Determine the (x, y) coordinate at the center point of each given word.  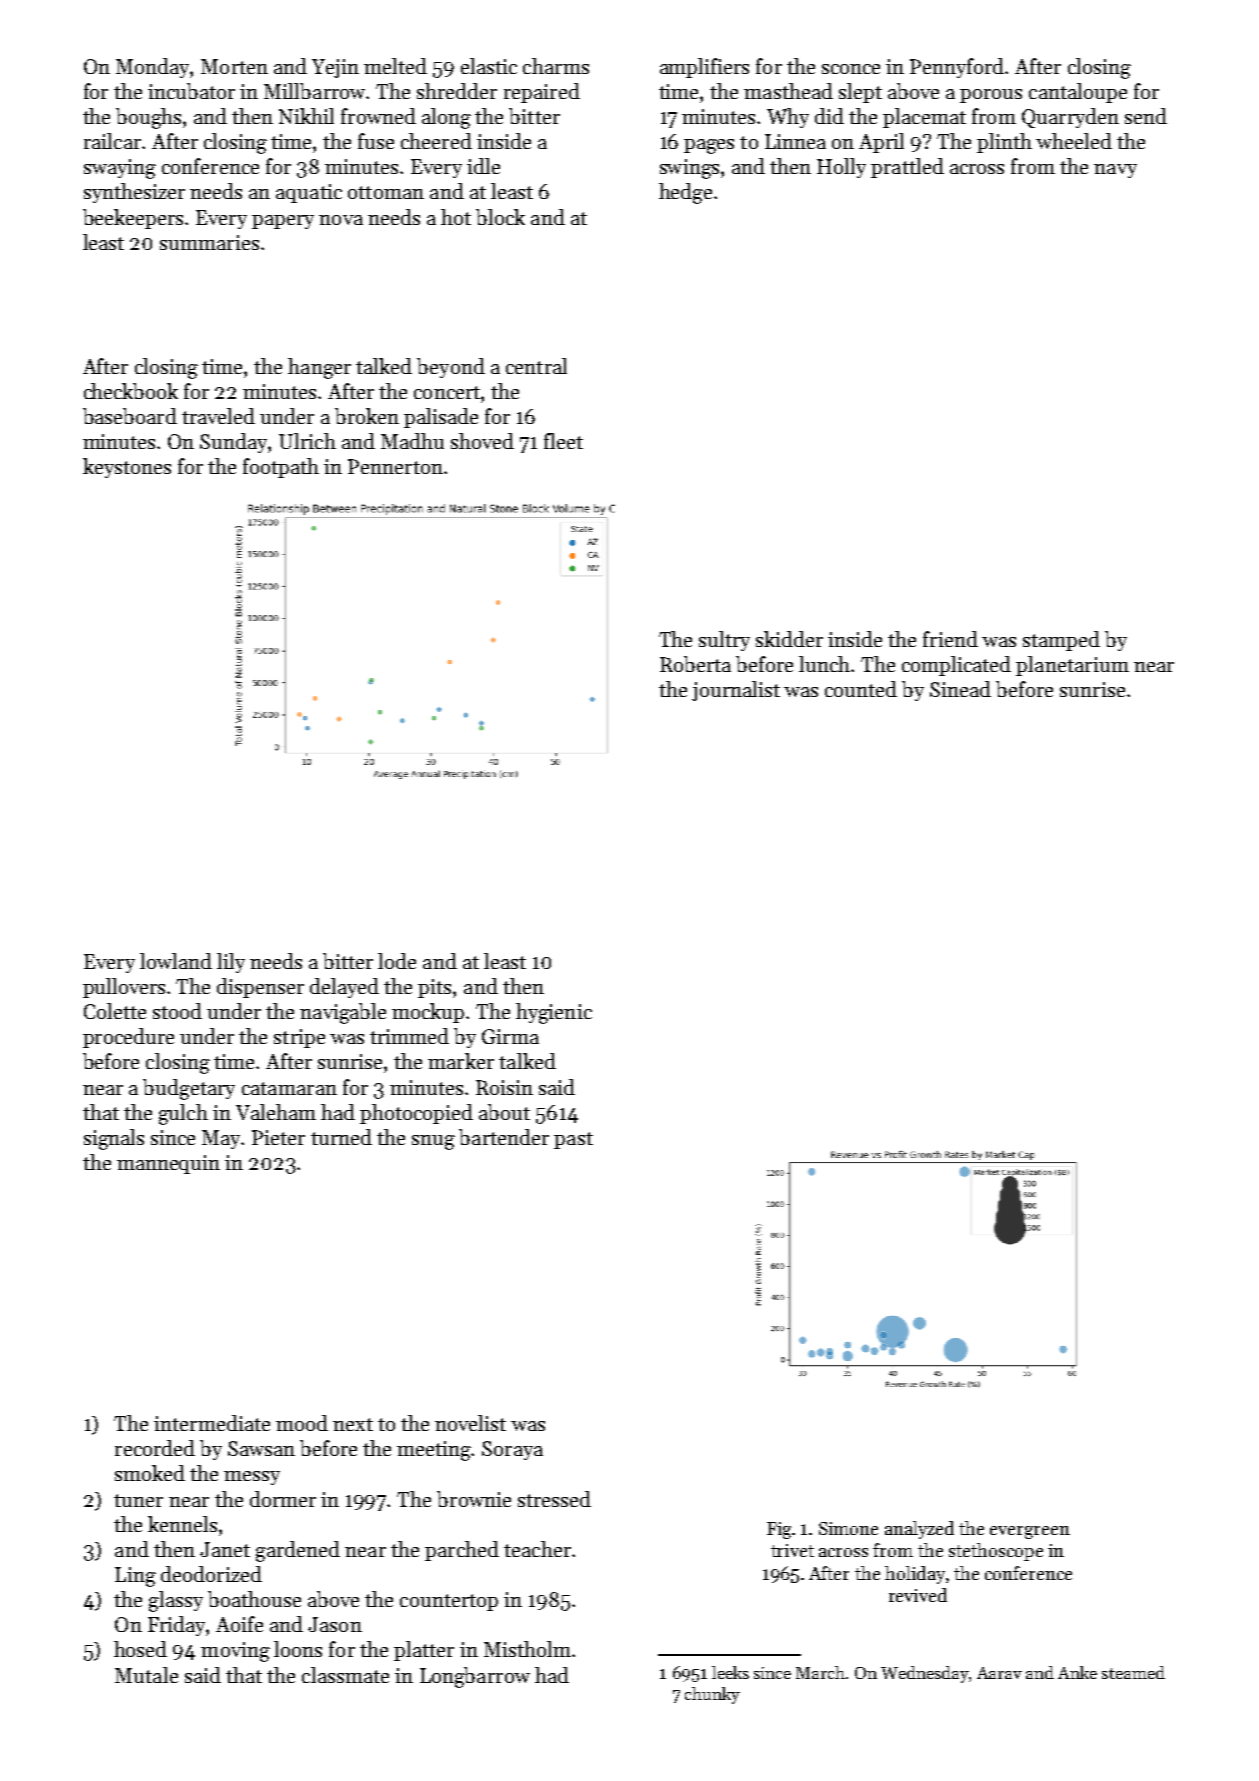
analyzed (919, 1530)
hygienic (554, 1013)
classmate (345, 1675)
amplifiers (704, 68)
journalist (736, 691)
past (573, 1140)
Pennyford (958, 68)
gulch (183, 1114)
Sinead (960, 689)
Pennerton (395, 466)
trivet (792, 1550)
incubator (191, 91)
